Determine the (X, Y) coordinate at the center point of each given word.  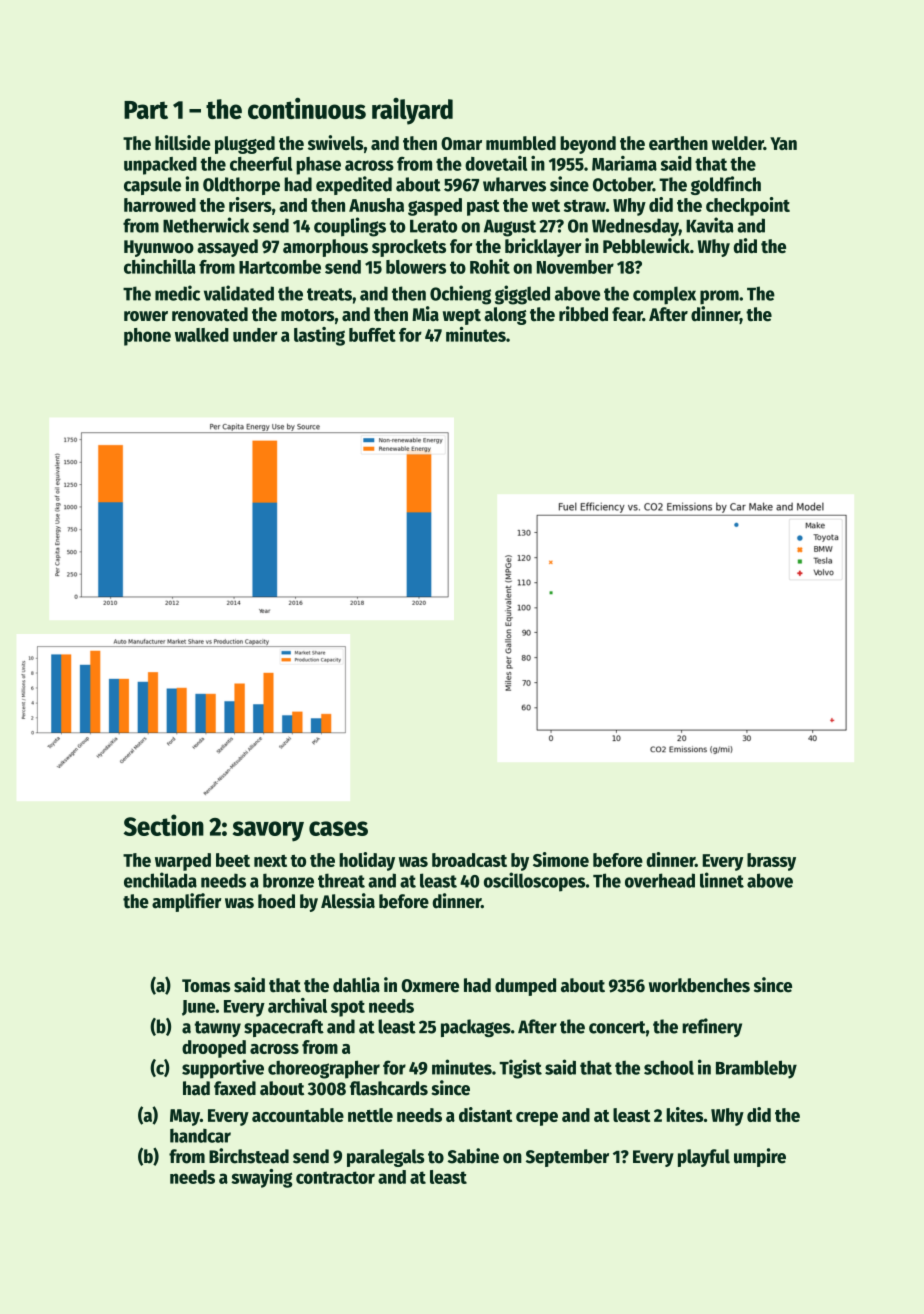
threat (341, 880)
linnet (722, 880)
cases (338, 828)
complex (664, 295)
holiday (367, 861)
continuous (307, 108)
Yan (783, 143)
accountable (298, 1115)
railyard (412, 111)
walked (202, 335)
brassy (771, 862)
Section (163, 825)
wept (462, 317)
